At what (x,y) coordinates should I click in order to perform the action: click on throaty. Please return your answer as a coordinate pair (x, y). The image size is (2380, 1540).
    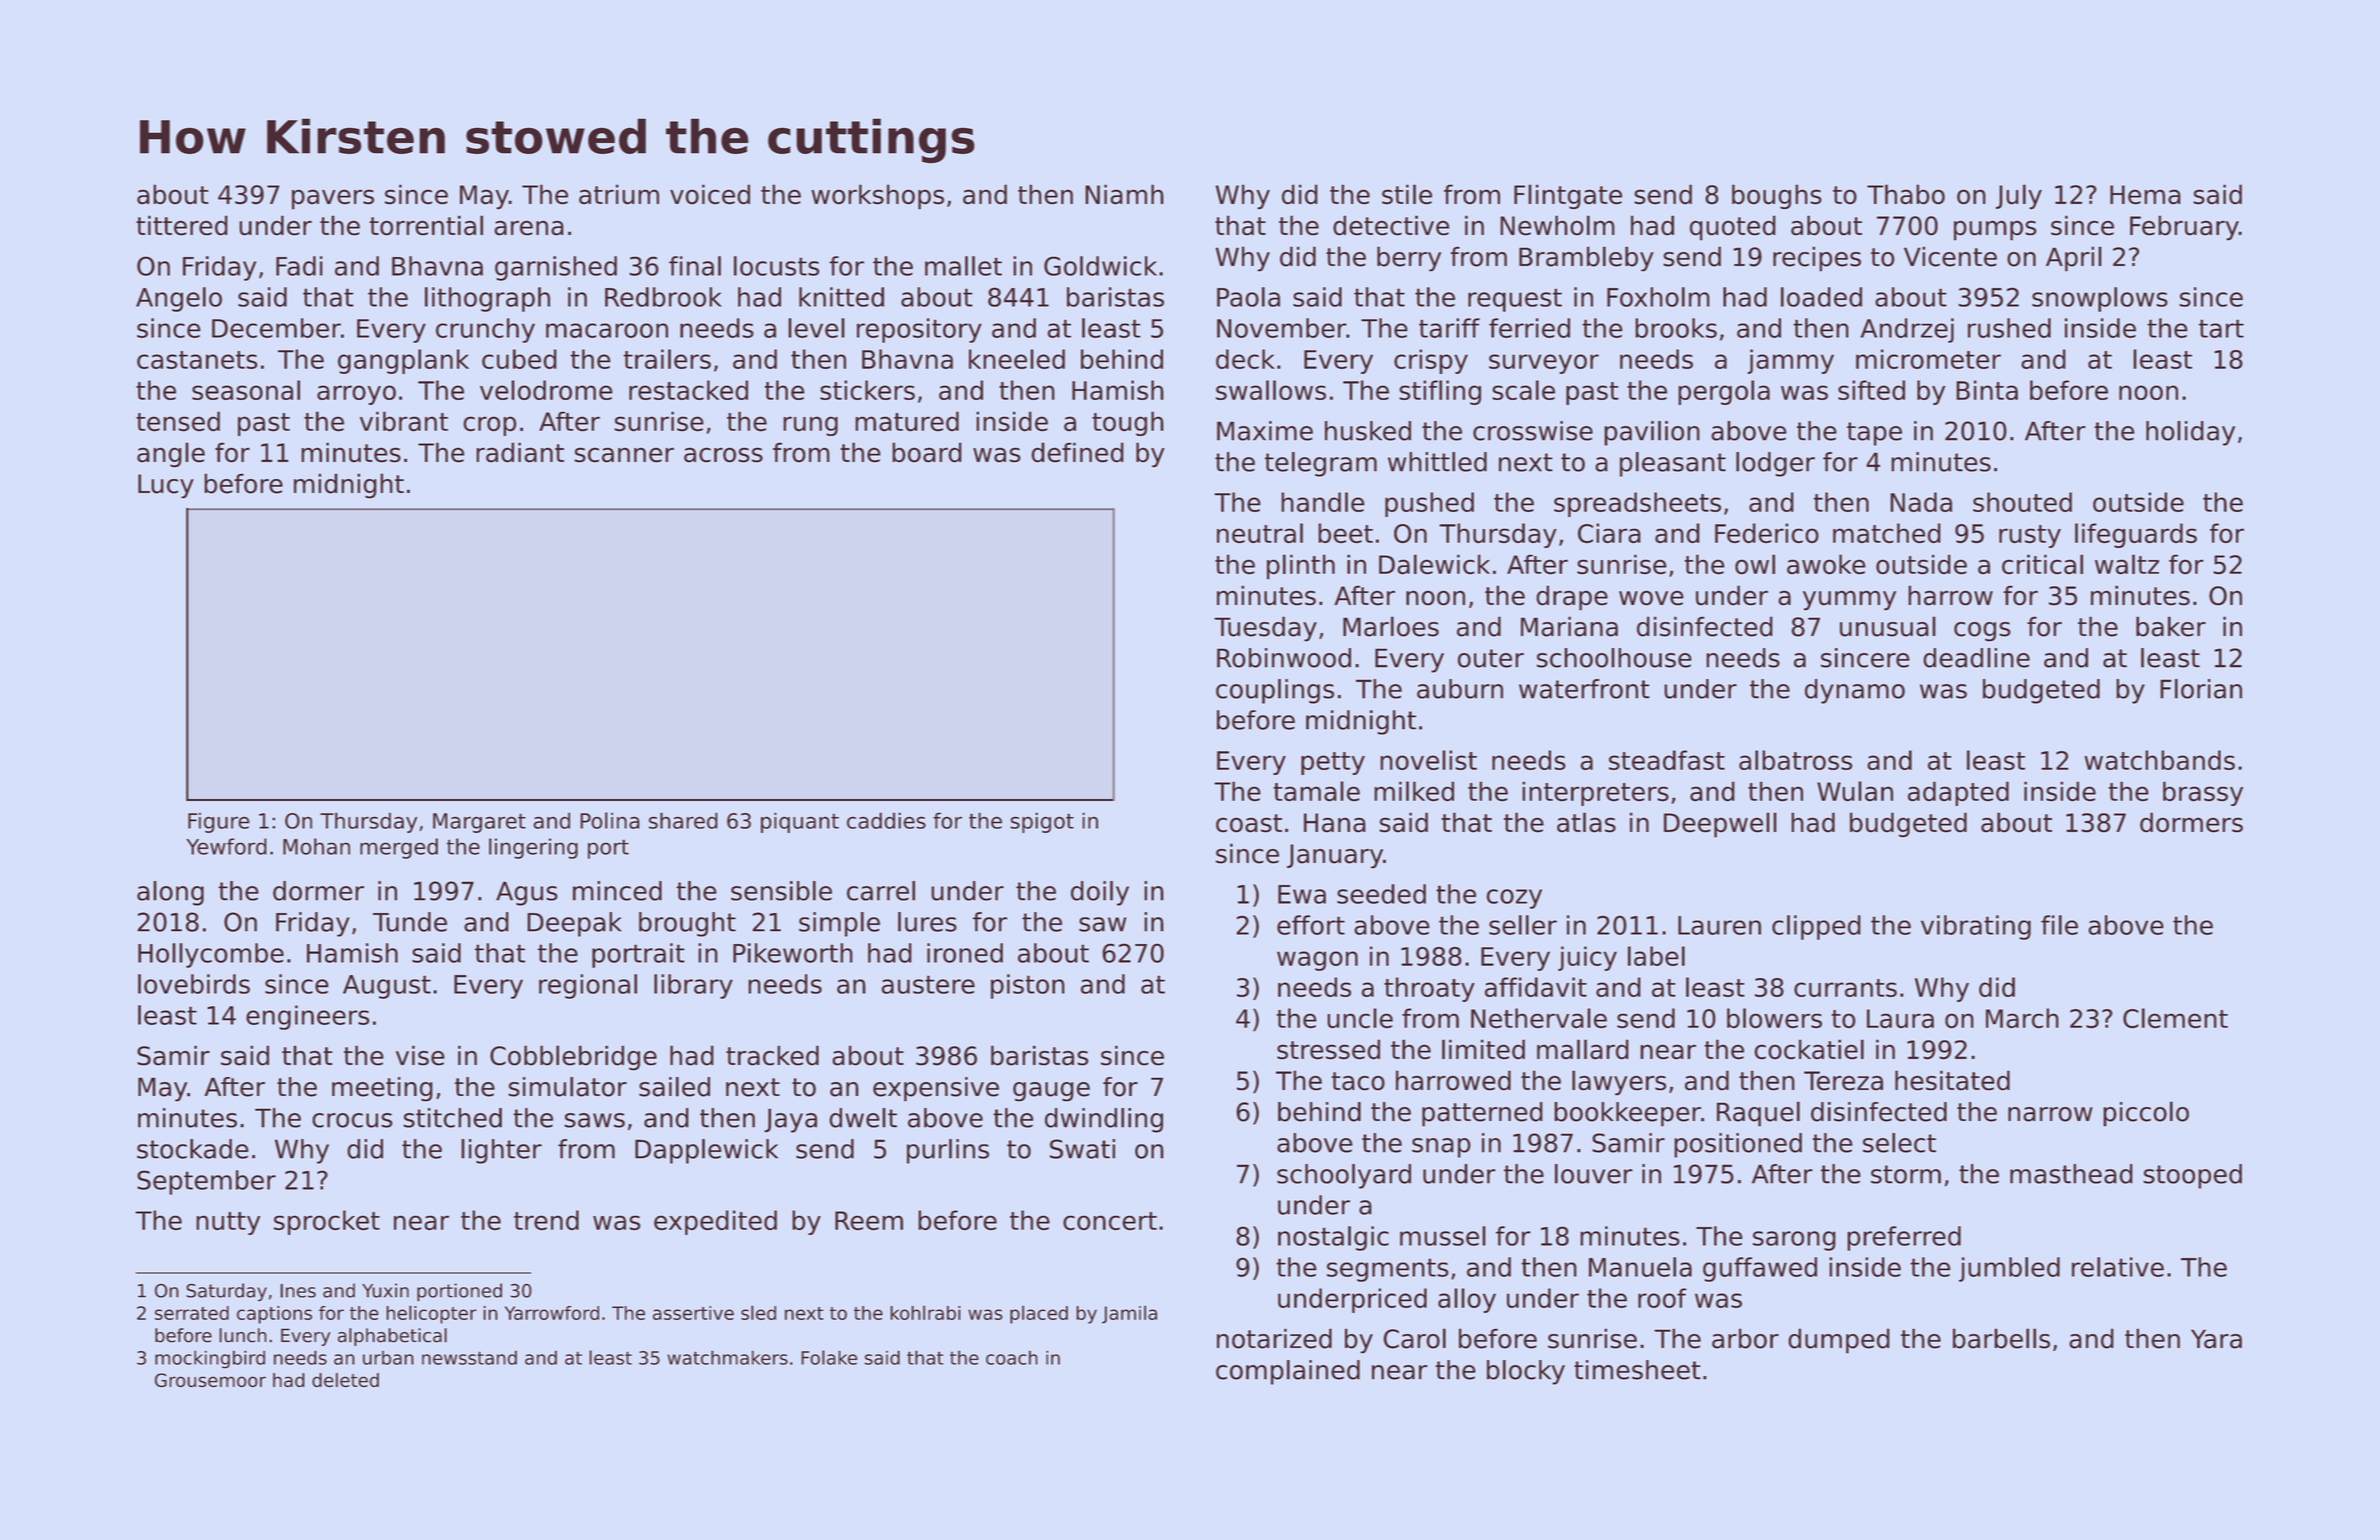
    Looking at the image, I should click on (1429, 989).
